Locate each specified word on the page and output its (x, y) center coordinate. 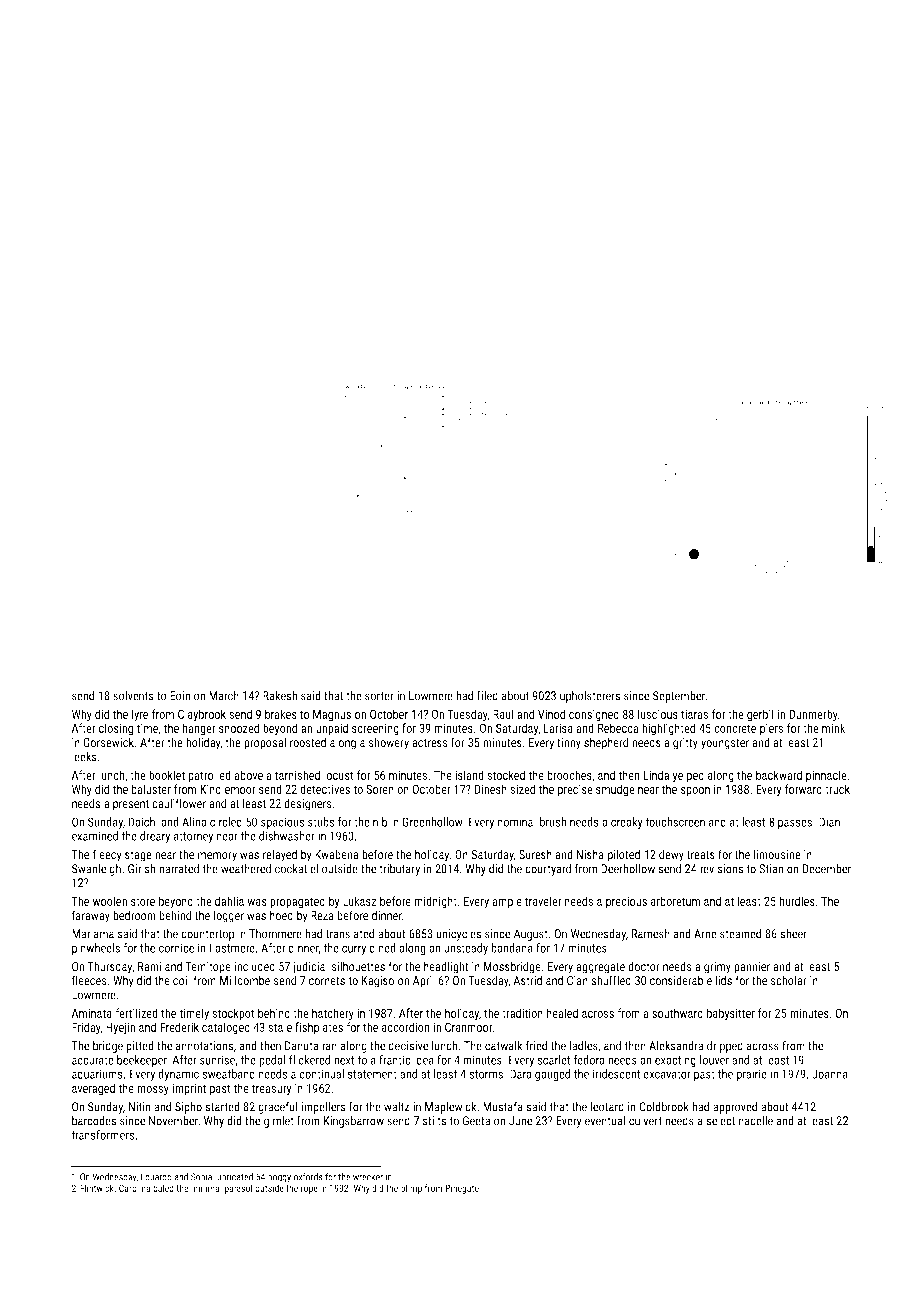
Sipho (188, 1108)
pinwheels (96, 949)
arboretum (675, 901)
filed (487, 696)
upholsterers (590, 697)
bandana (512, 948)
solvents (133, 696)
